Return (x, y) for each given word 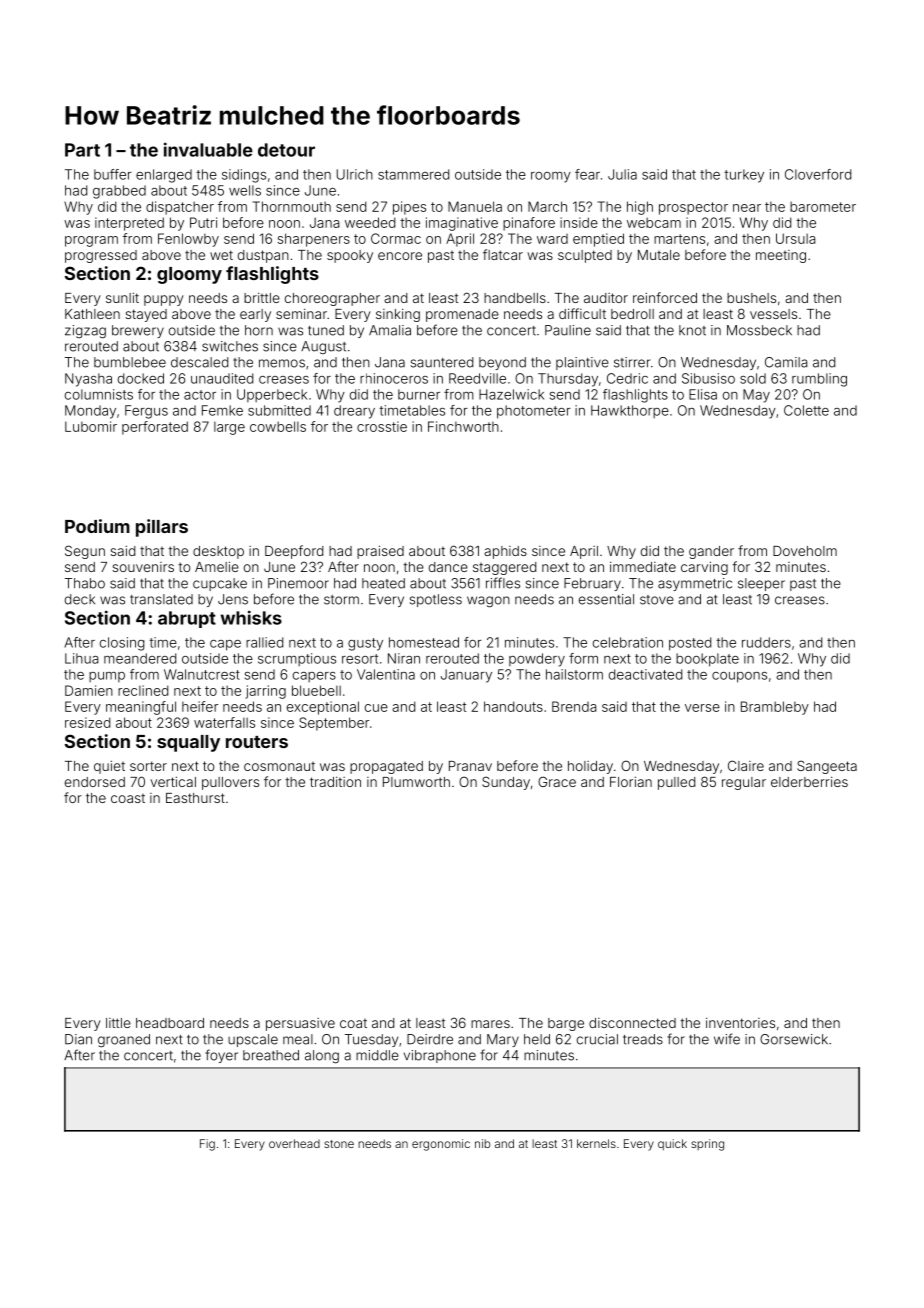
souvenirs (143, 567)
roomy (551, 177)
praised (380, 552)
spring (707, 1145)
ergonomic (441, 1145)
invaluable (208, 149)
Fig (207, 1145)
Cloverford (818, 174)
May (756, 396)
